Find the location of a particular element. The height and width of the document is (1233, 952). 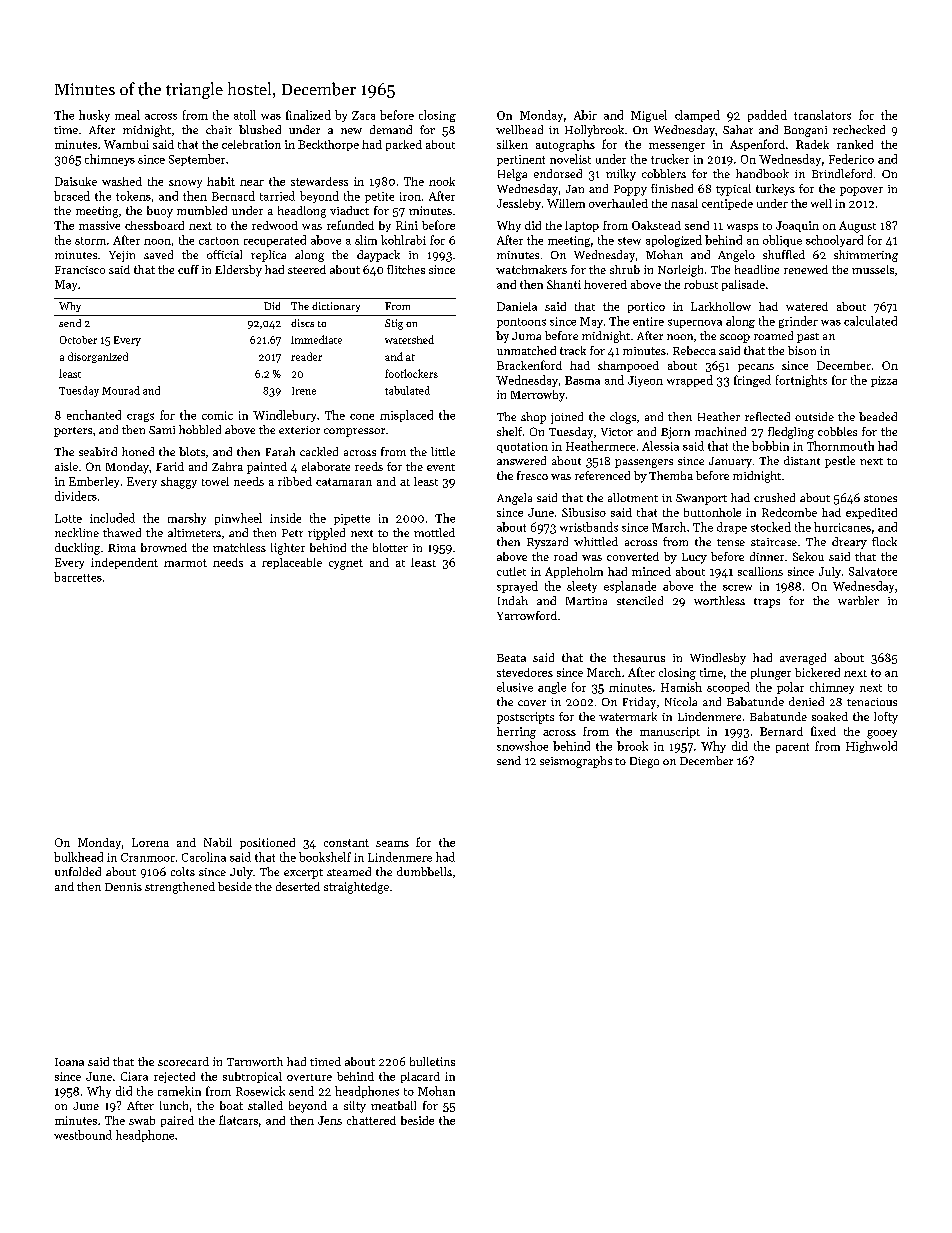

ramekin is located at coordinates (179, 1091).
